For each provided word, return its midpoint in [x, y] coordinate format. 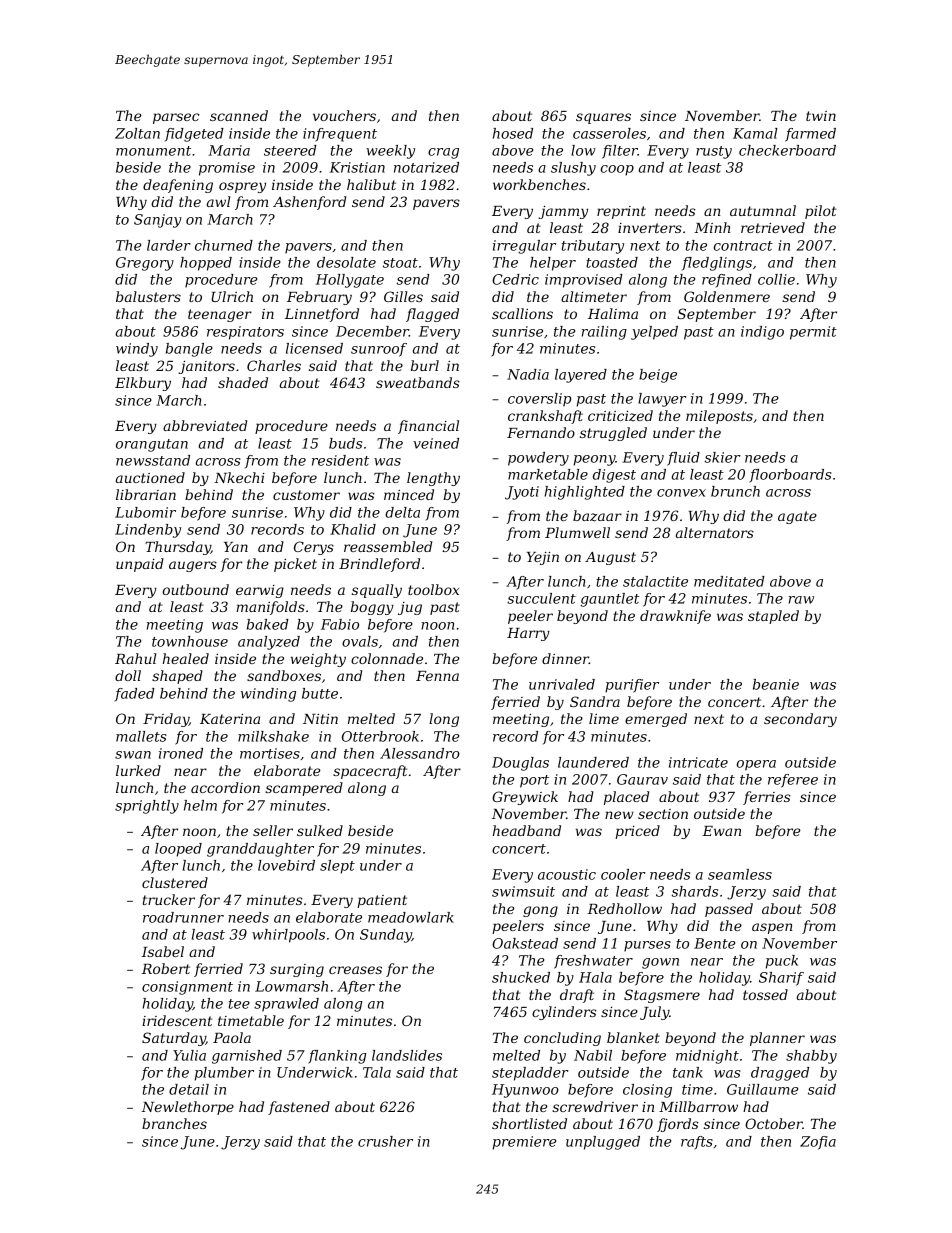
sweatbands [418, 382]
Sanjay [158, 221]
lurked [138, 770]
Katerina [230, 719]
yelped [654, 333]
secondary [800, 720]
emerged [656, 720]
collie [776, 279]
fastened [299, 1108]
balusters [148, 296]
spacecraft [370, 772]
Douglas [520, 764]
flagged [432, 315]
